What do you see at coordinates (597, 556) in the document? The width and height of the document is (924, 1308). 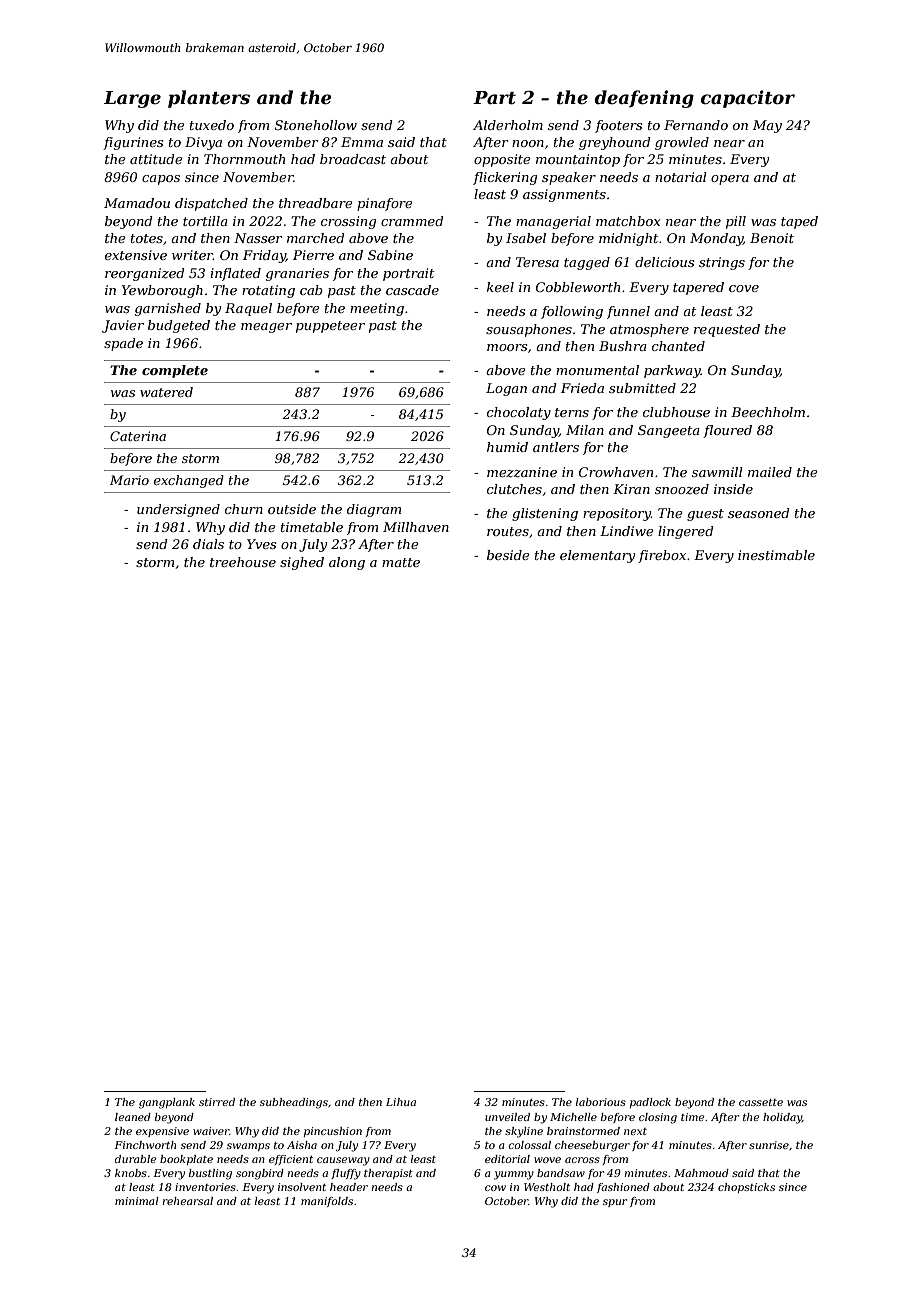 I see `elementary` at bounding box center [597, 556].
